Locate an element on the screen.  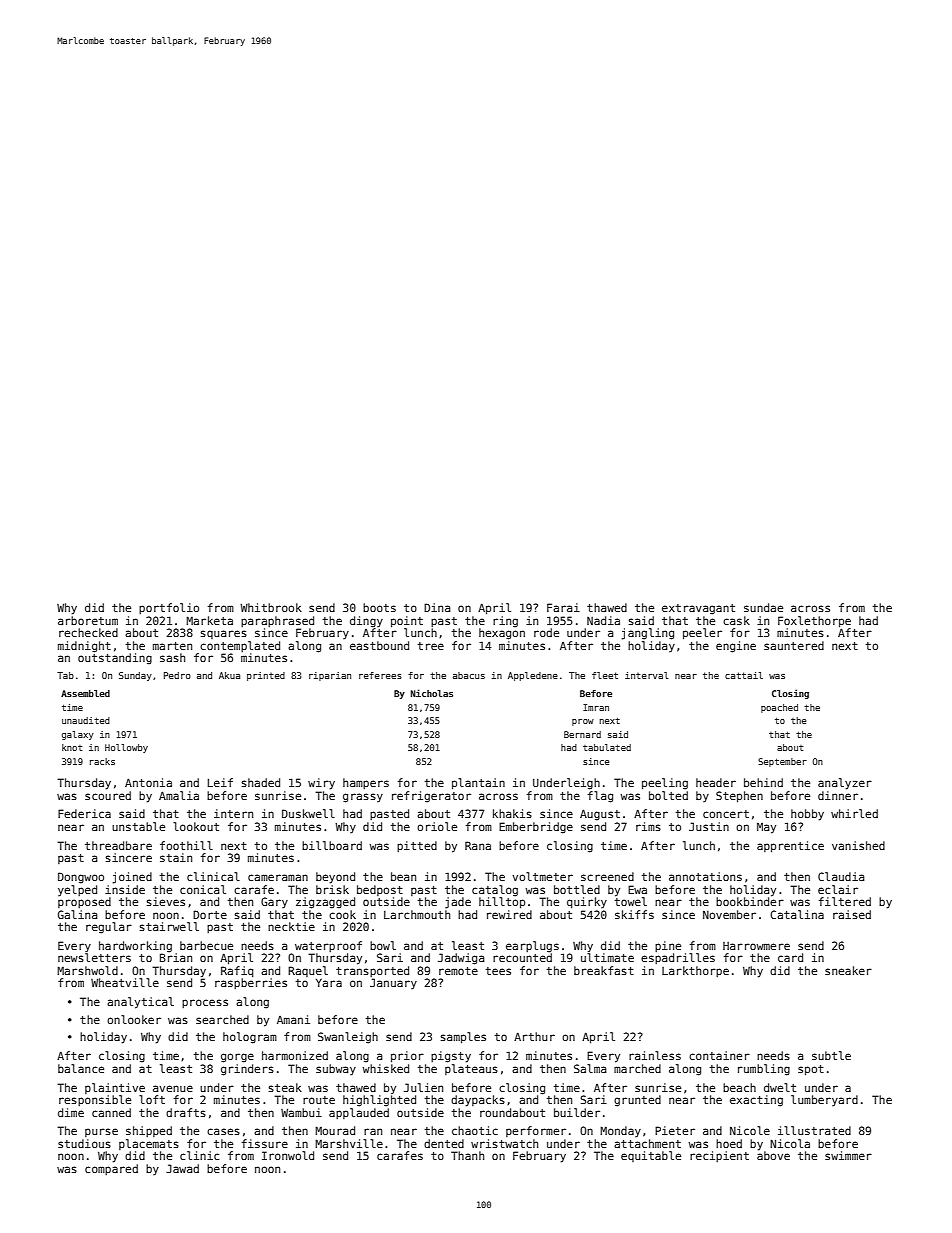
September is located at coordinates (782, 762).
